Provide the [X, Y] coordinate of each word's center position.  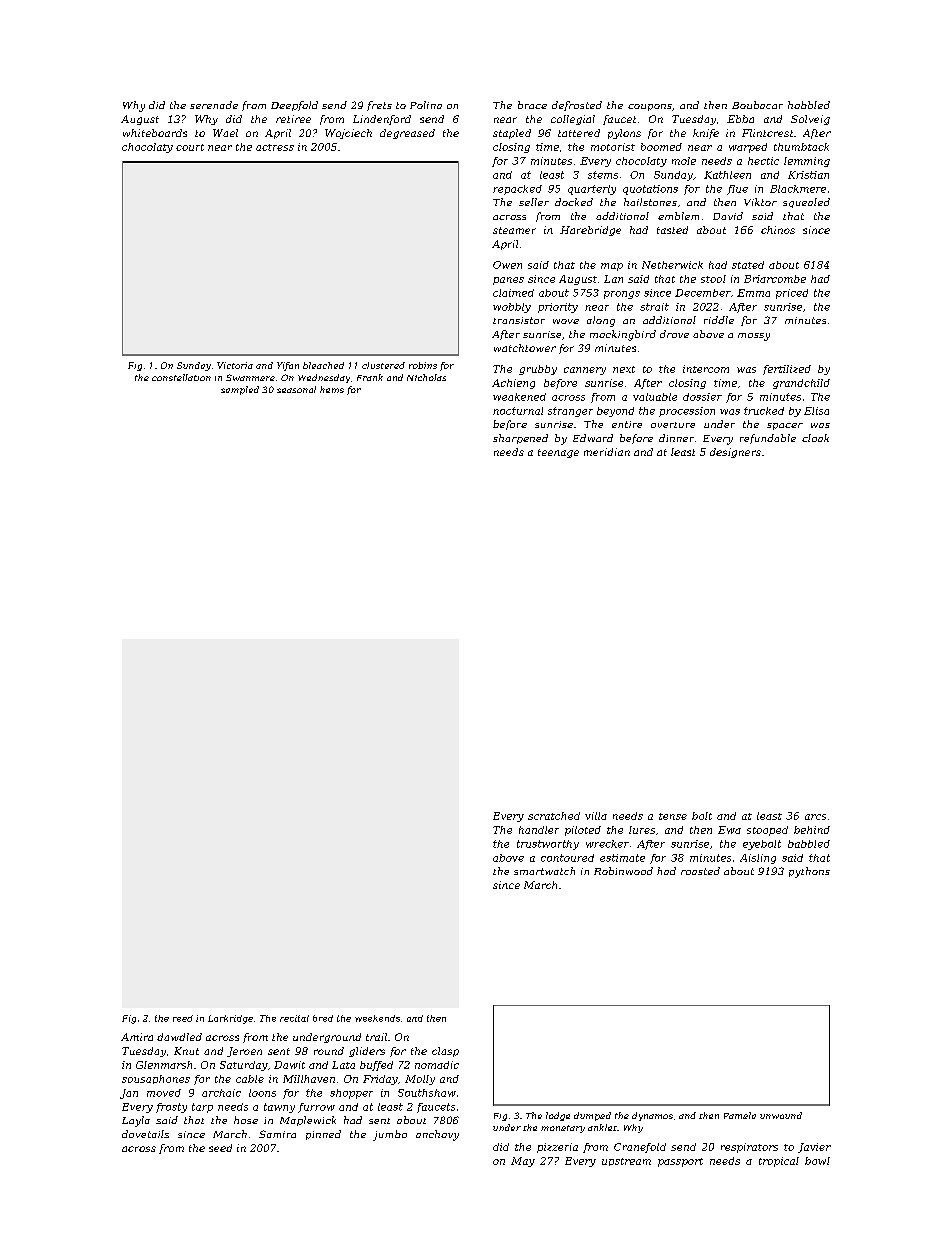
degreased [407, 134]
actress [275, 147]
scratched [554, 816]
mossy [754, 337]
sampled [240, 390]
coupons [650, 107]
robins [423, 365]
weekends [377, 1018]
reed [183, 1018]
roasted [700, 871]
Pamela [740, 1115]
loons [262, 1093]
